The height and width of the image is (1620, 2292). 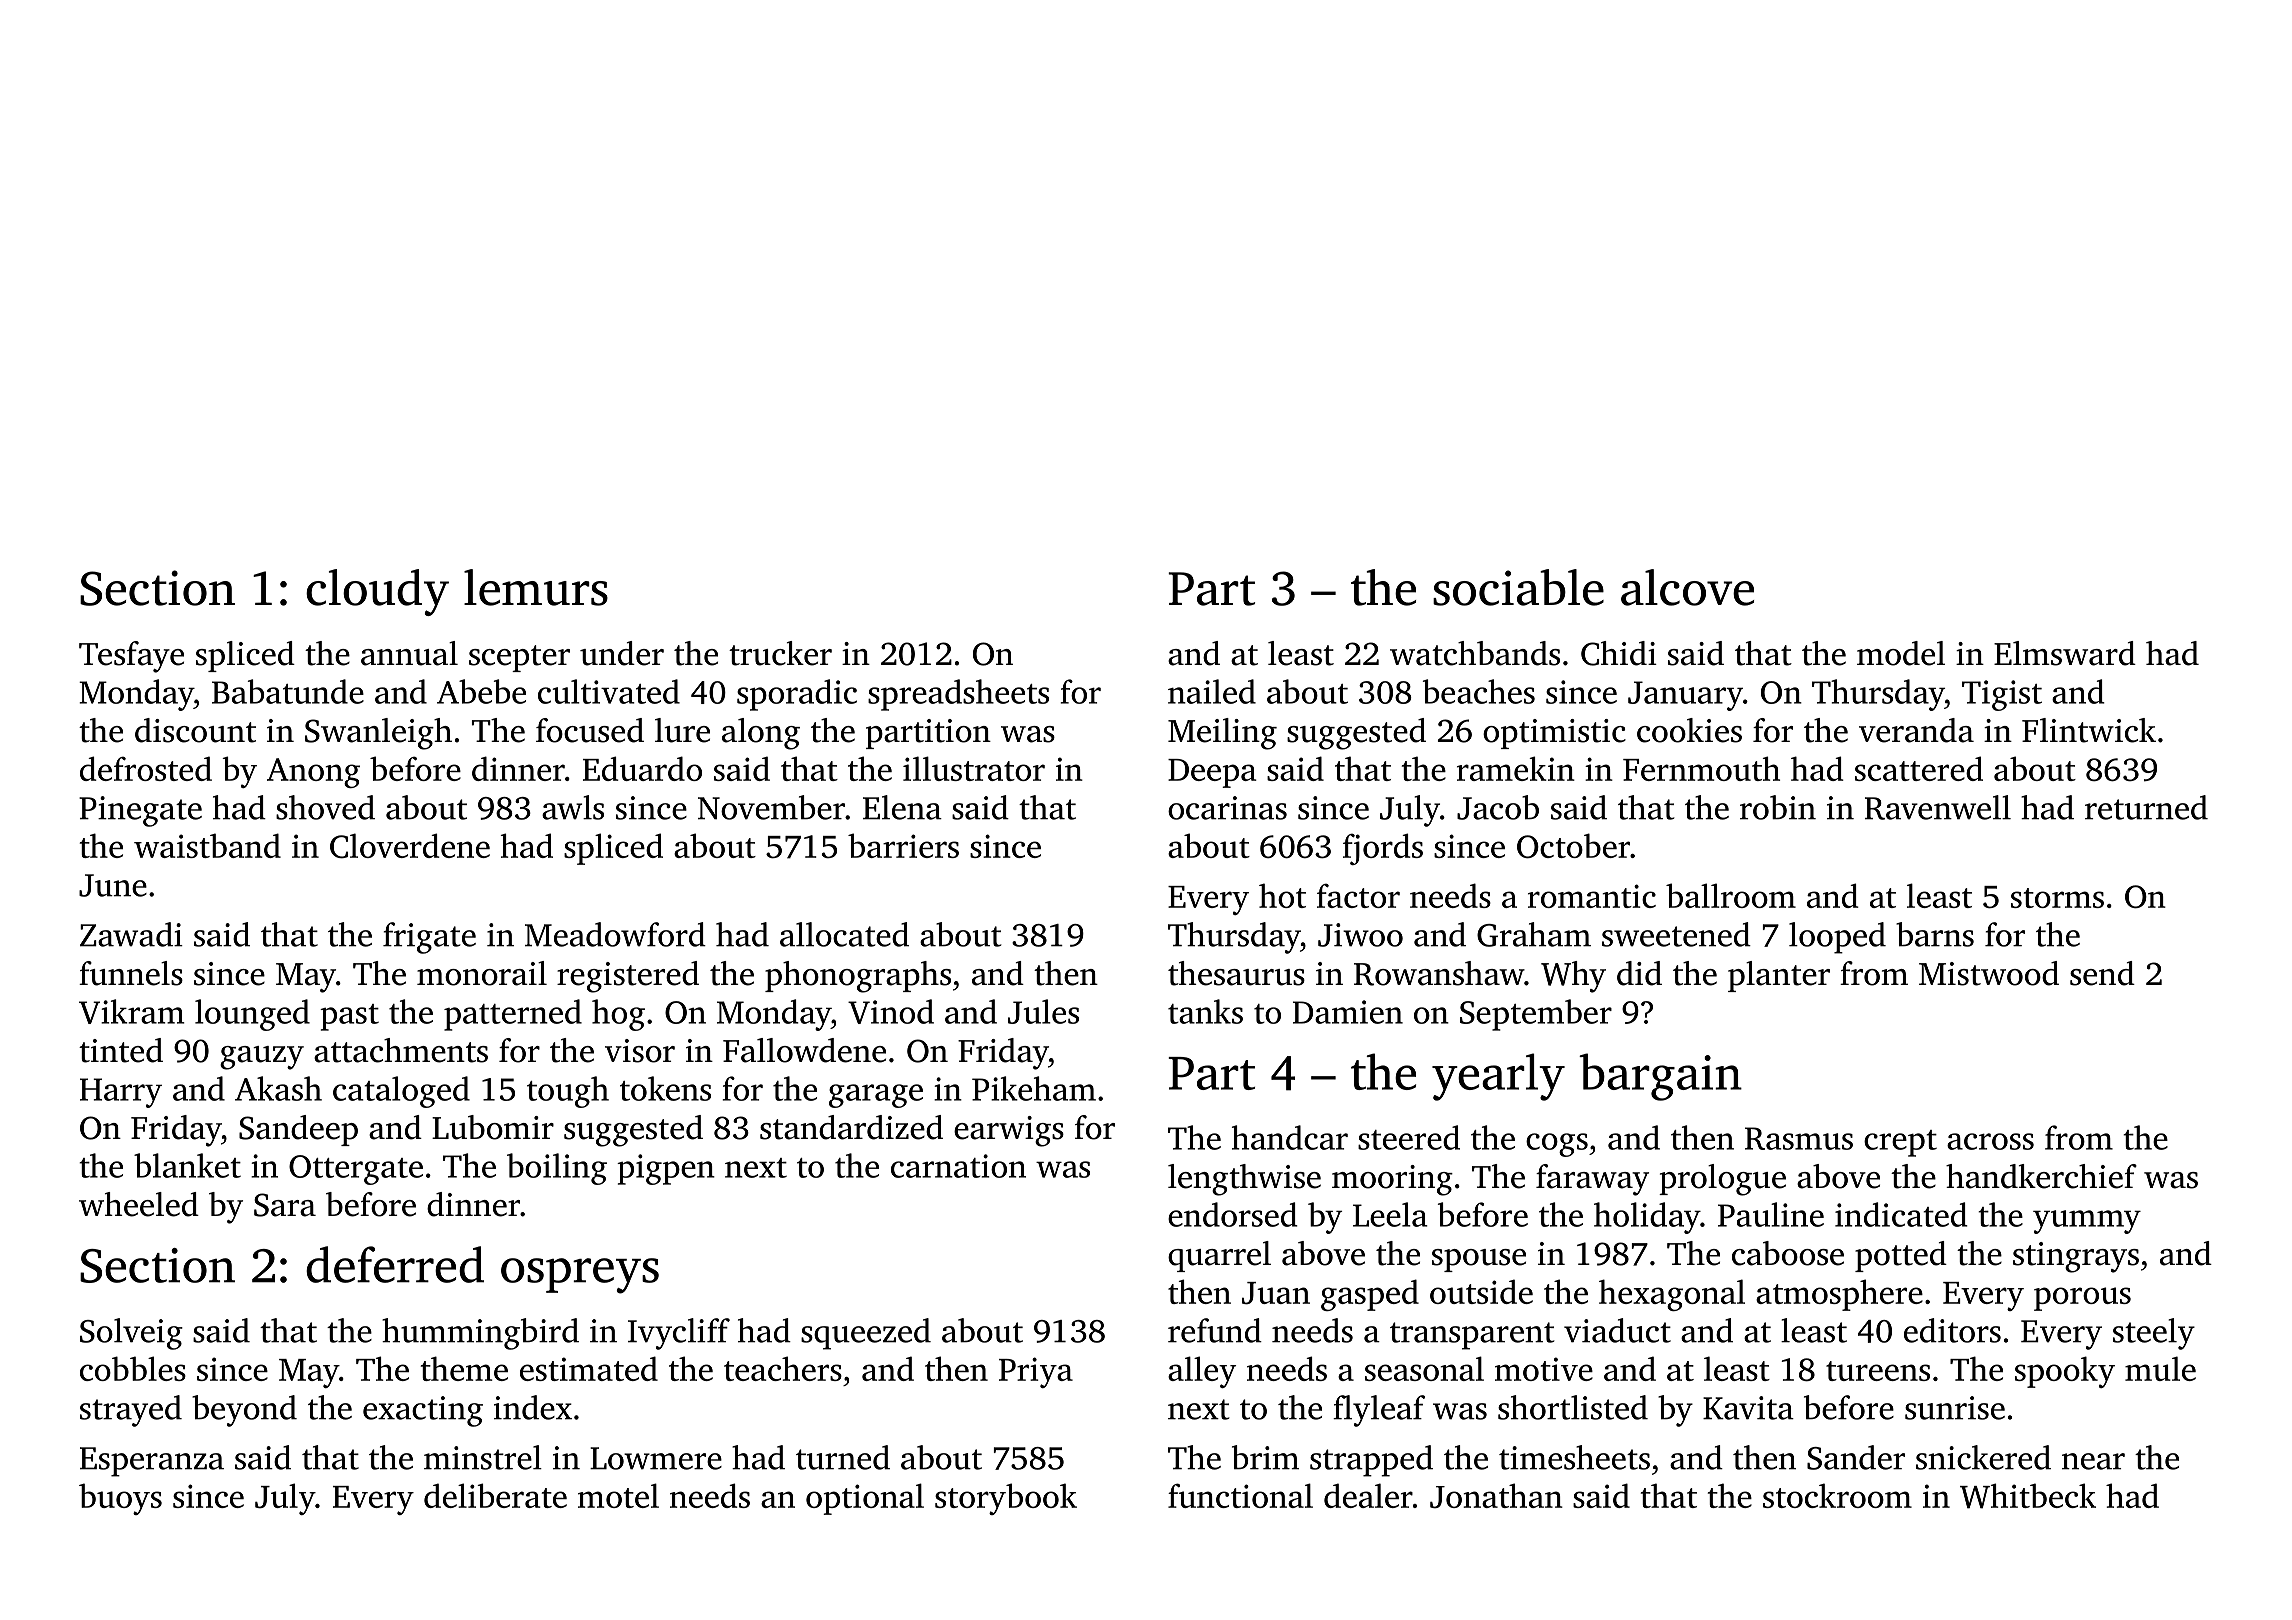 I want to click on optional, so click(x=865, y=1499).
